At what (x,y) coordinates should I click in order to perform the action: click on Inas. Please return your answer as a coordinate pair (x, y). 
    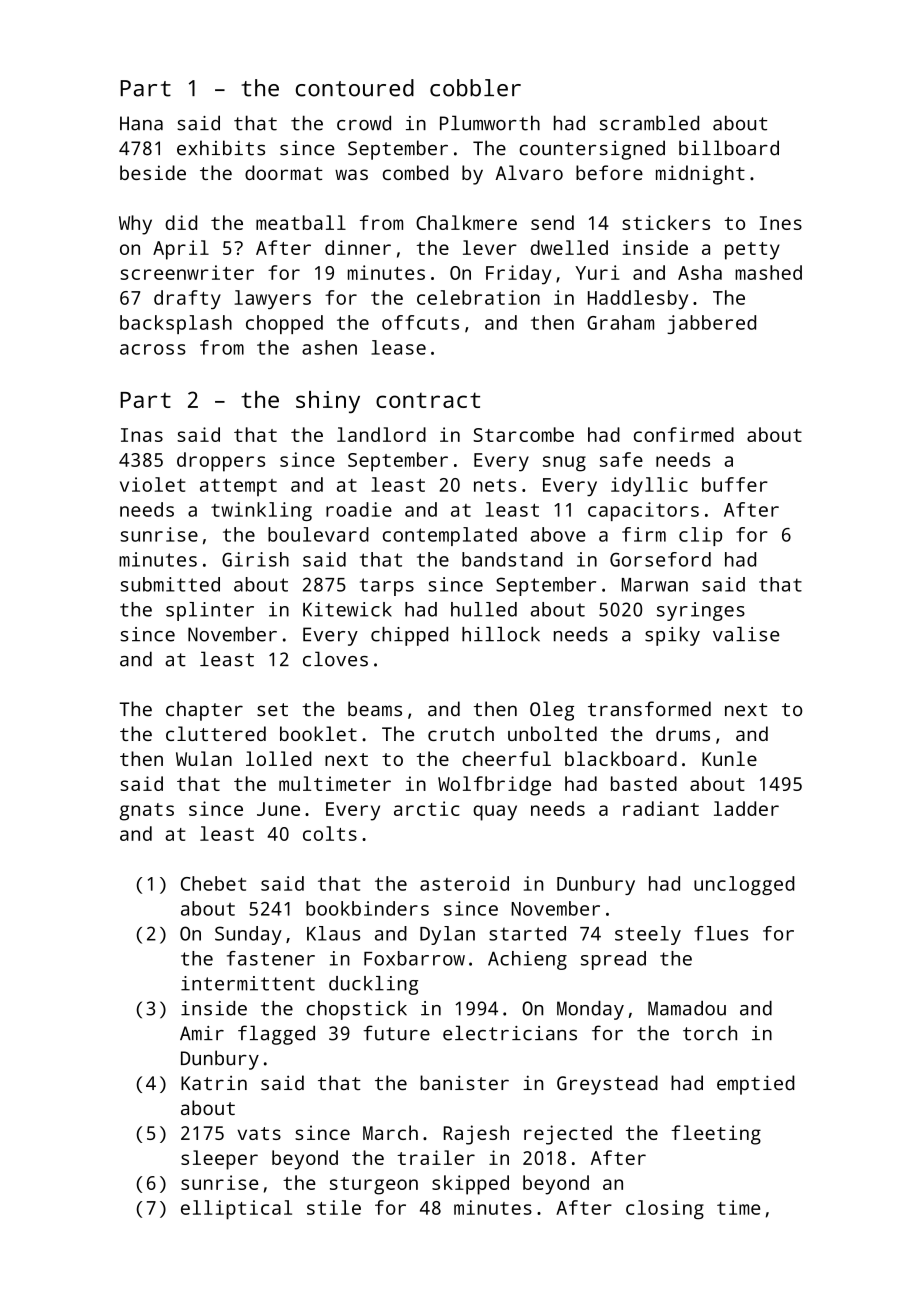
    Looking at the image, I should click on (142, 435).
